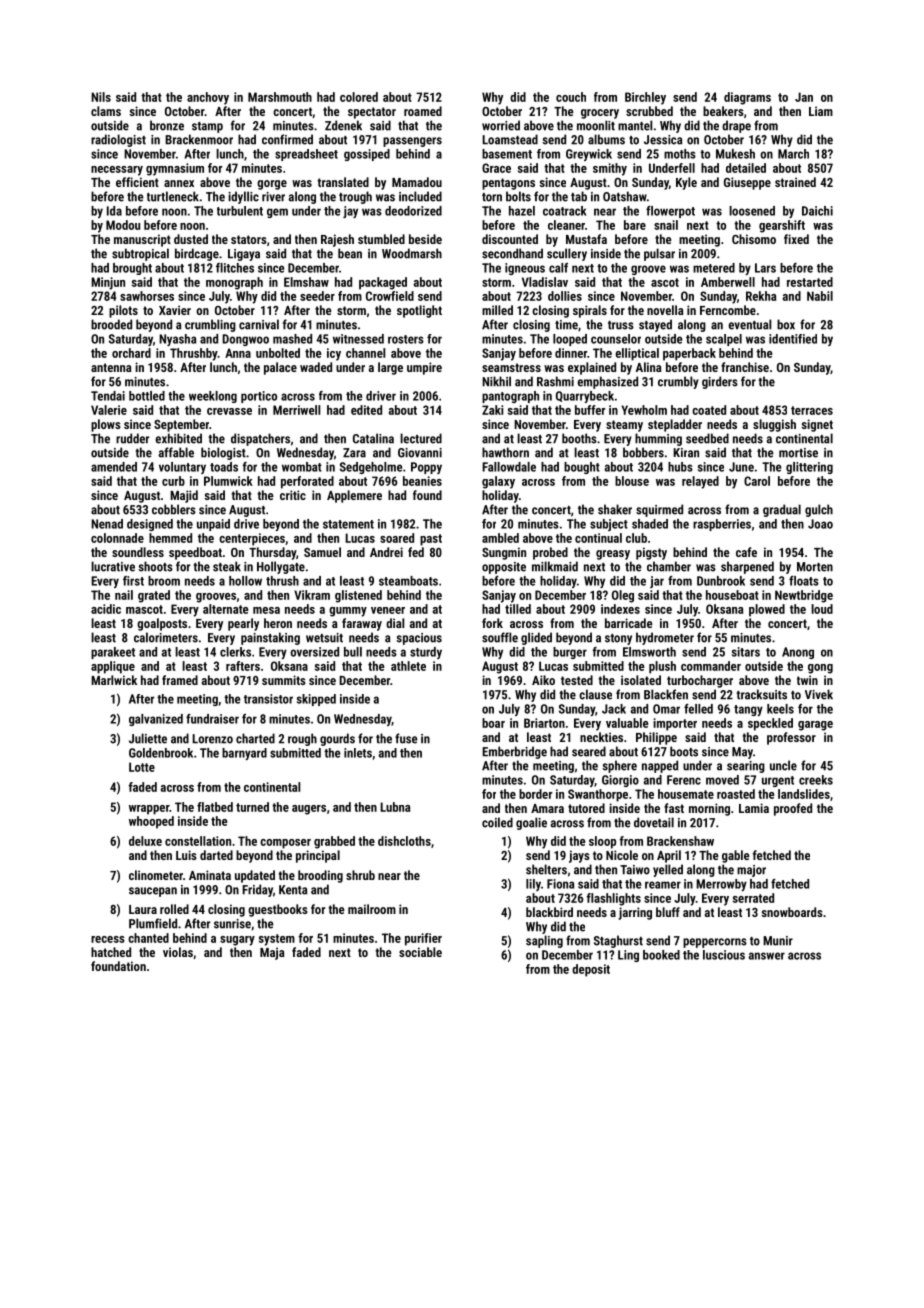 The height and width of the screenshot is (1308, 924). I want to click on framed, so click(180, 680).
